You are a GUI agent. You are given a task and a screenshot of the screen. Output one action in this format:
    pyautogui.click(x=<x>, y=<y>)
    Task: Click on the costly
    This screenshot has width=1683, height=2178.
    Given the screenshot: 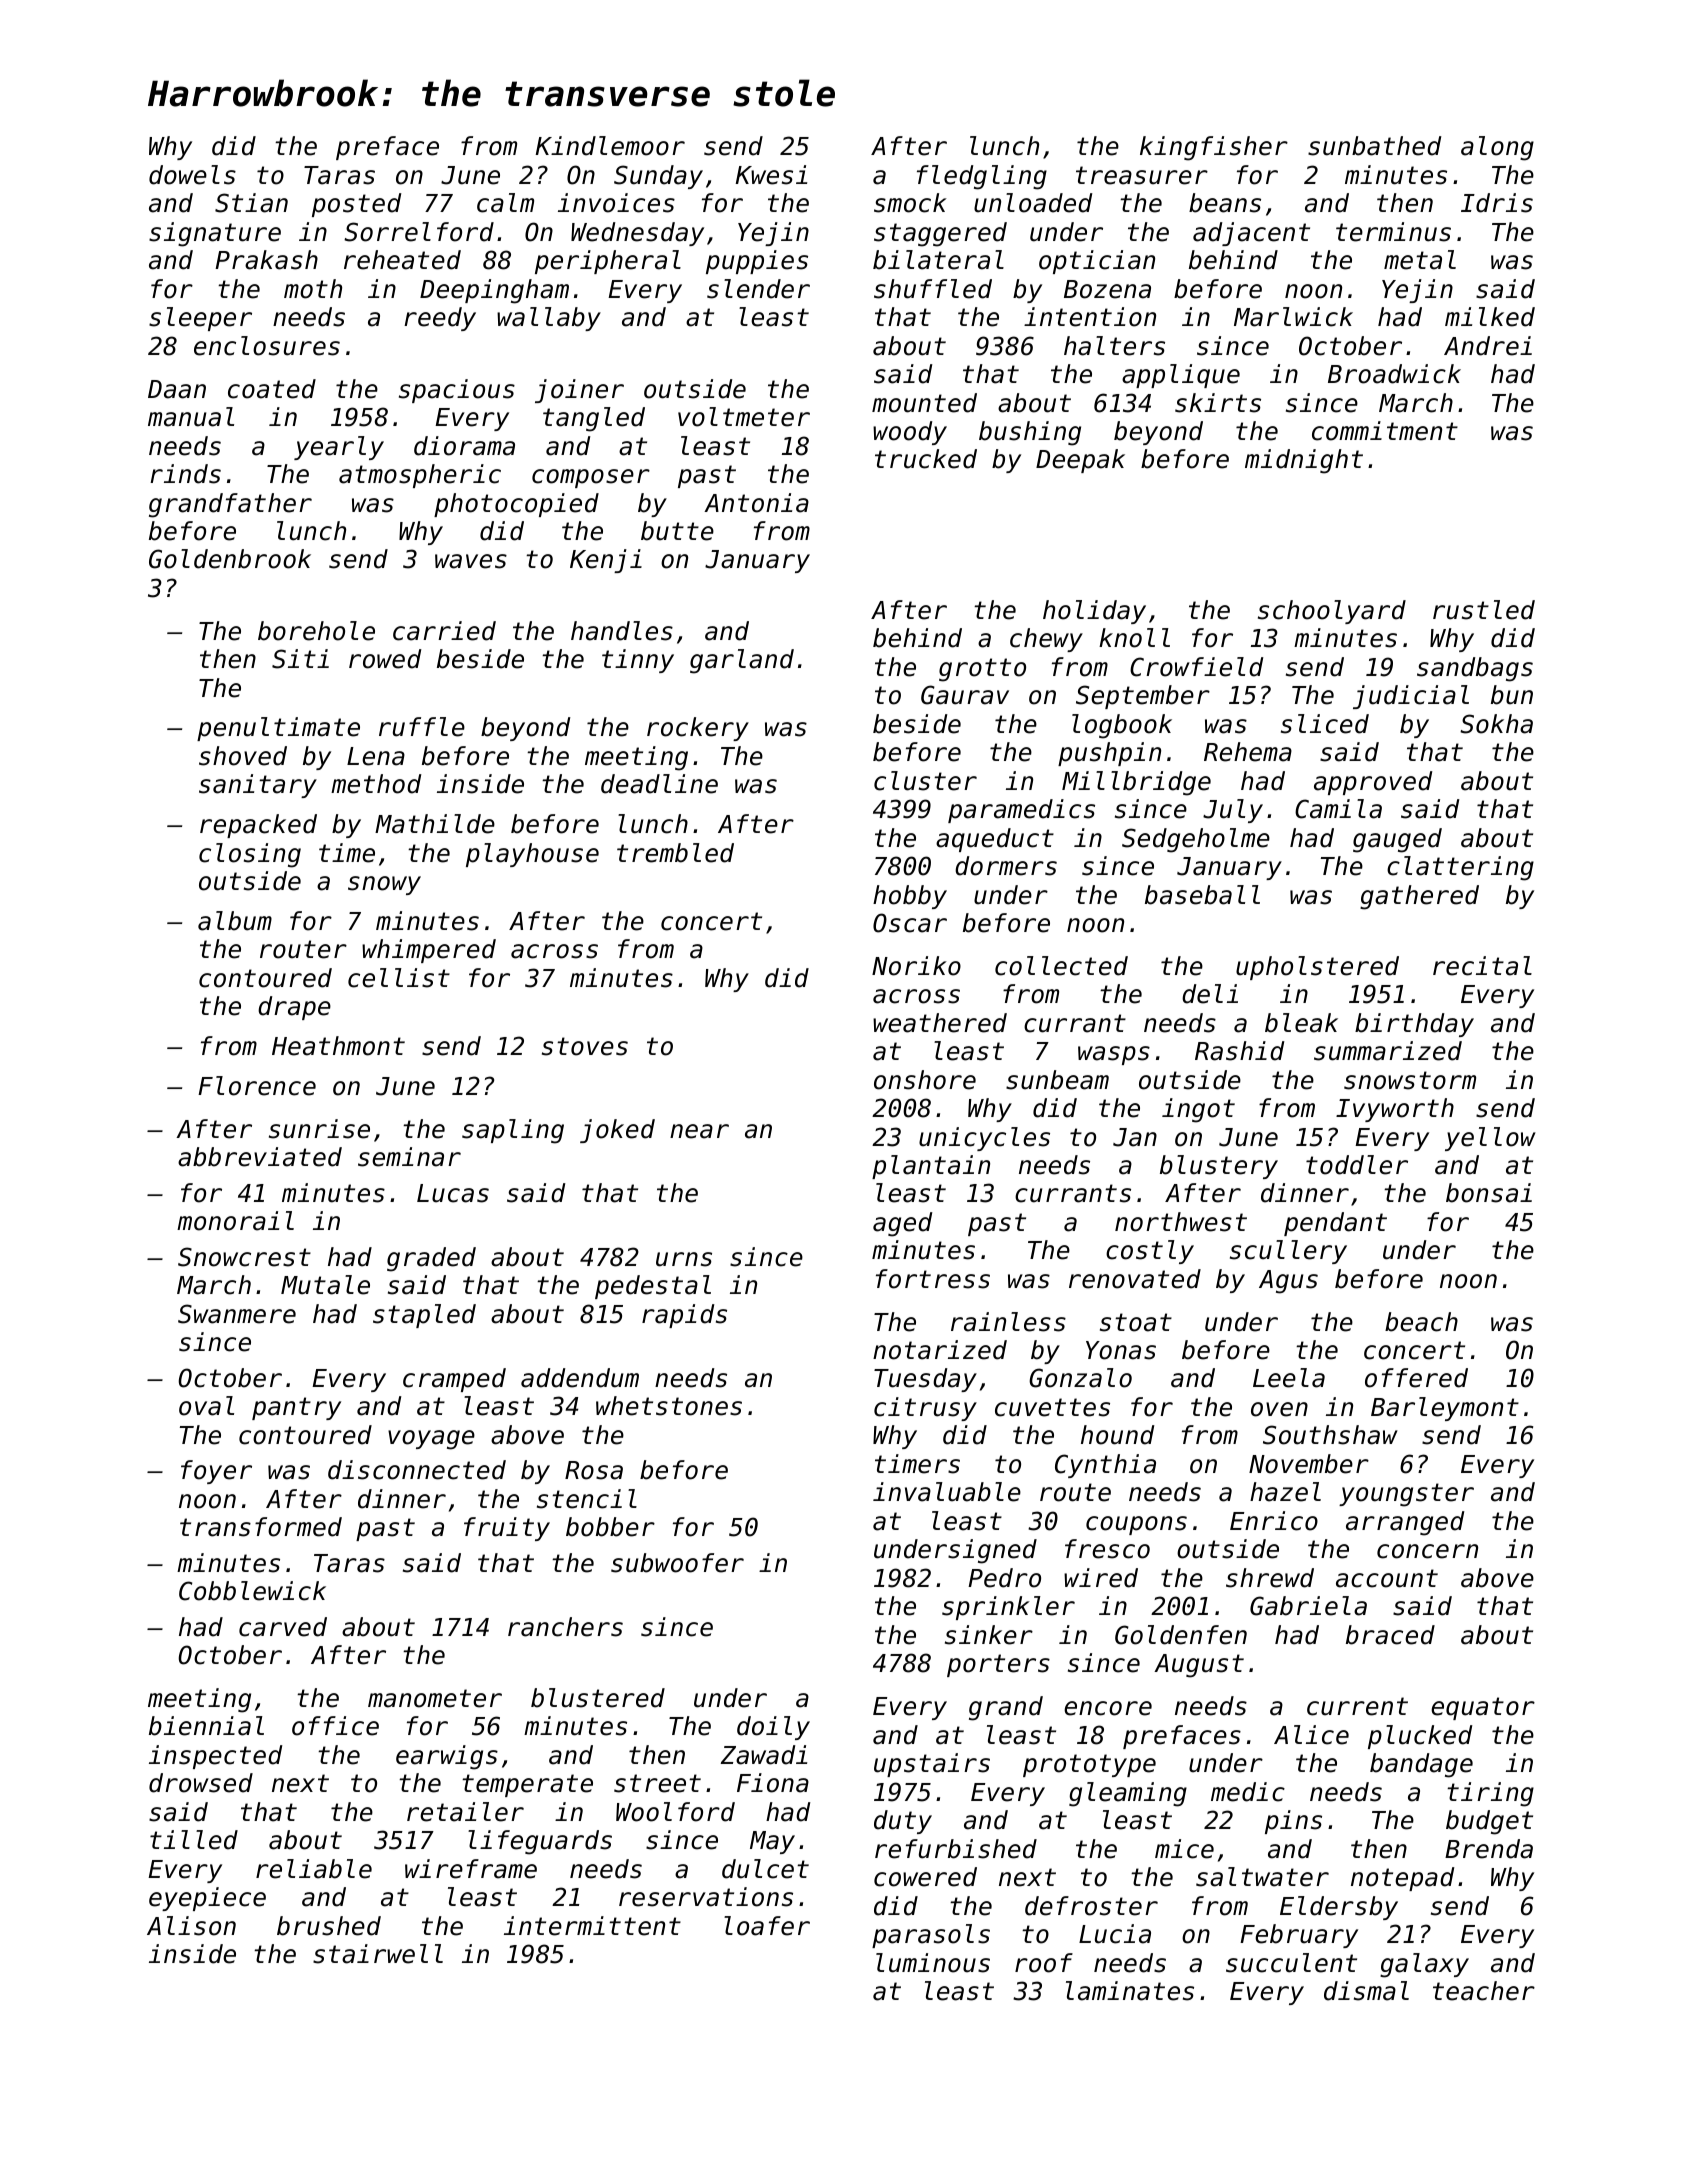 What is the action you would take?
    pyautogui.click(x=1150, y=1252)
